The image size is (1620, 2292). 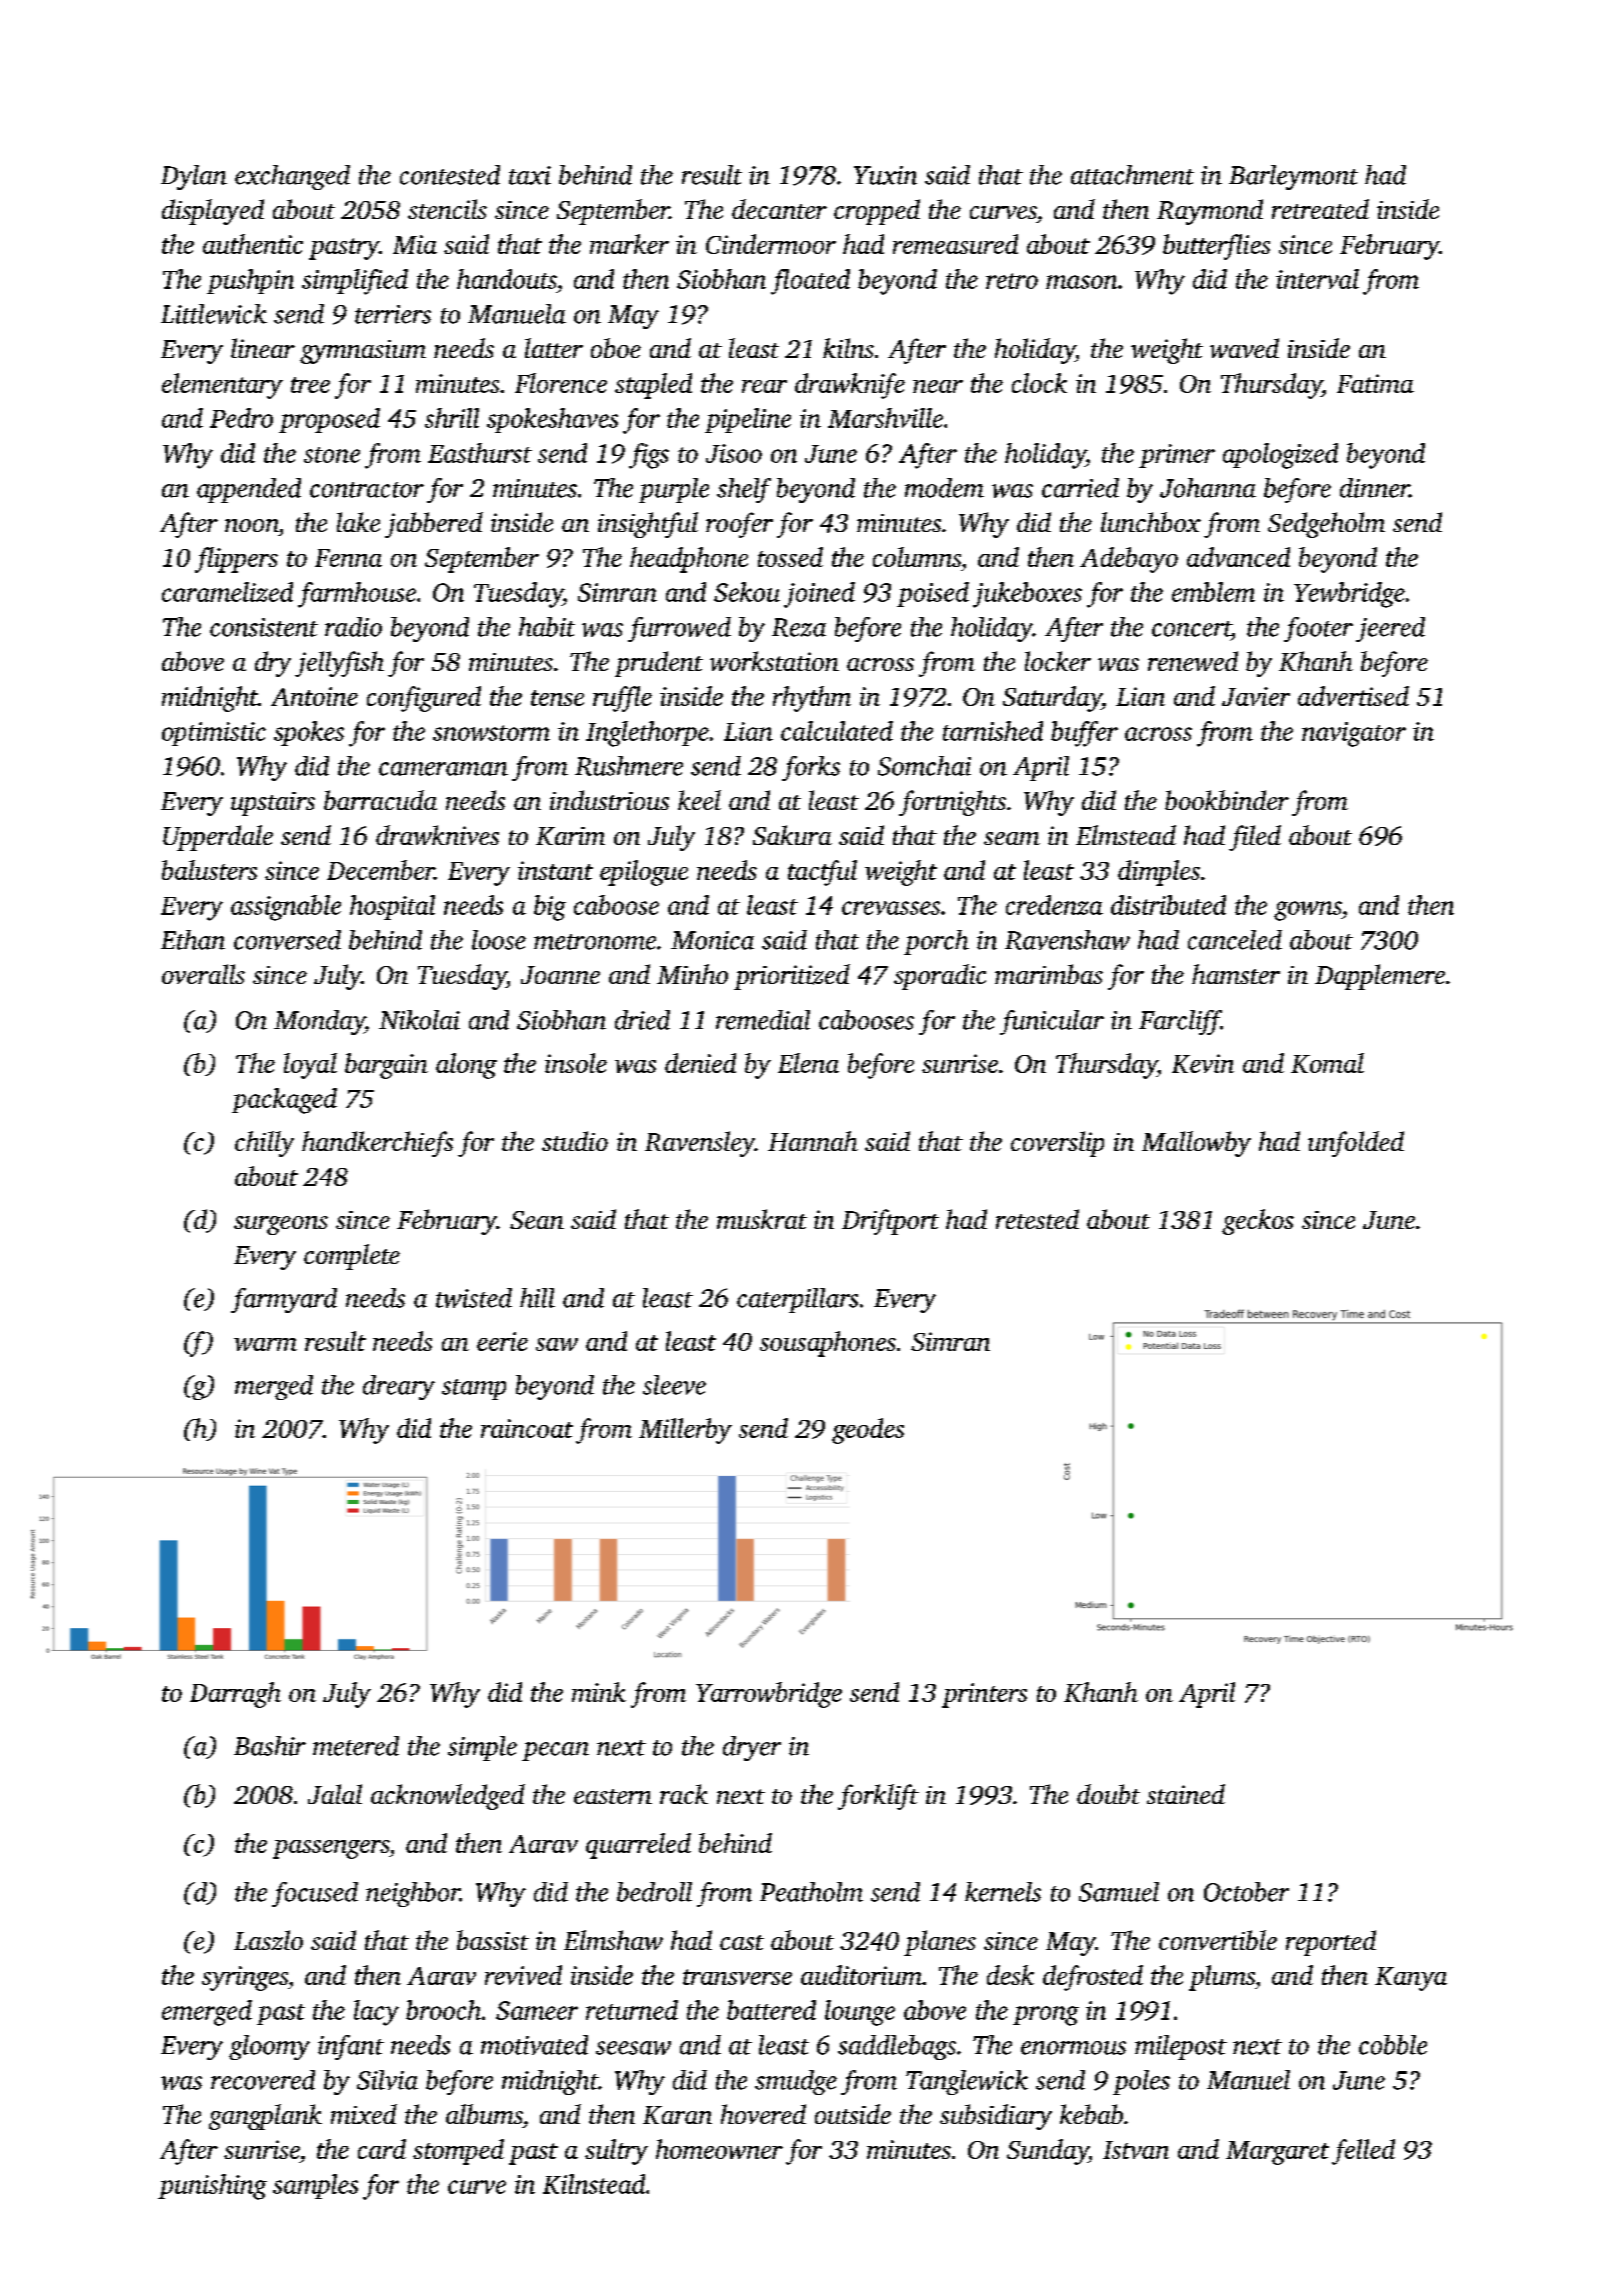 I want to click on canceled, so click(x=1235, y=940).
